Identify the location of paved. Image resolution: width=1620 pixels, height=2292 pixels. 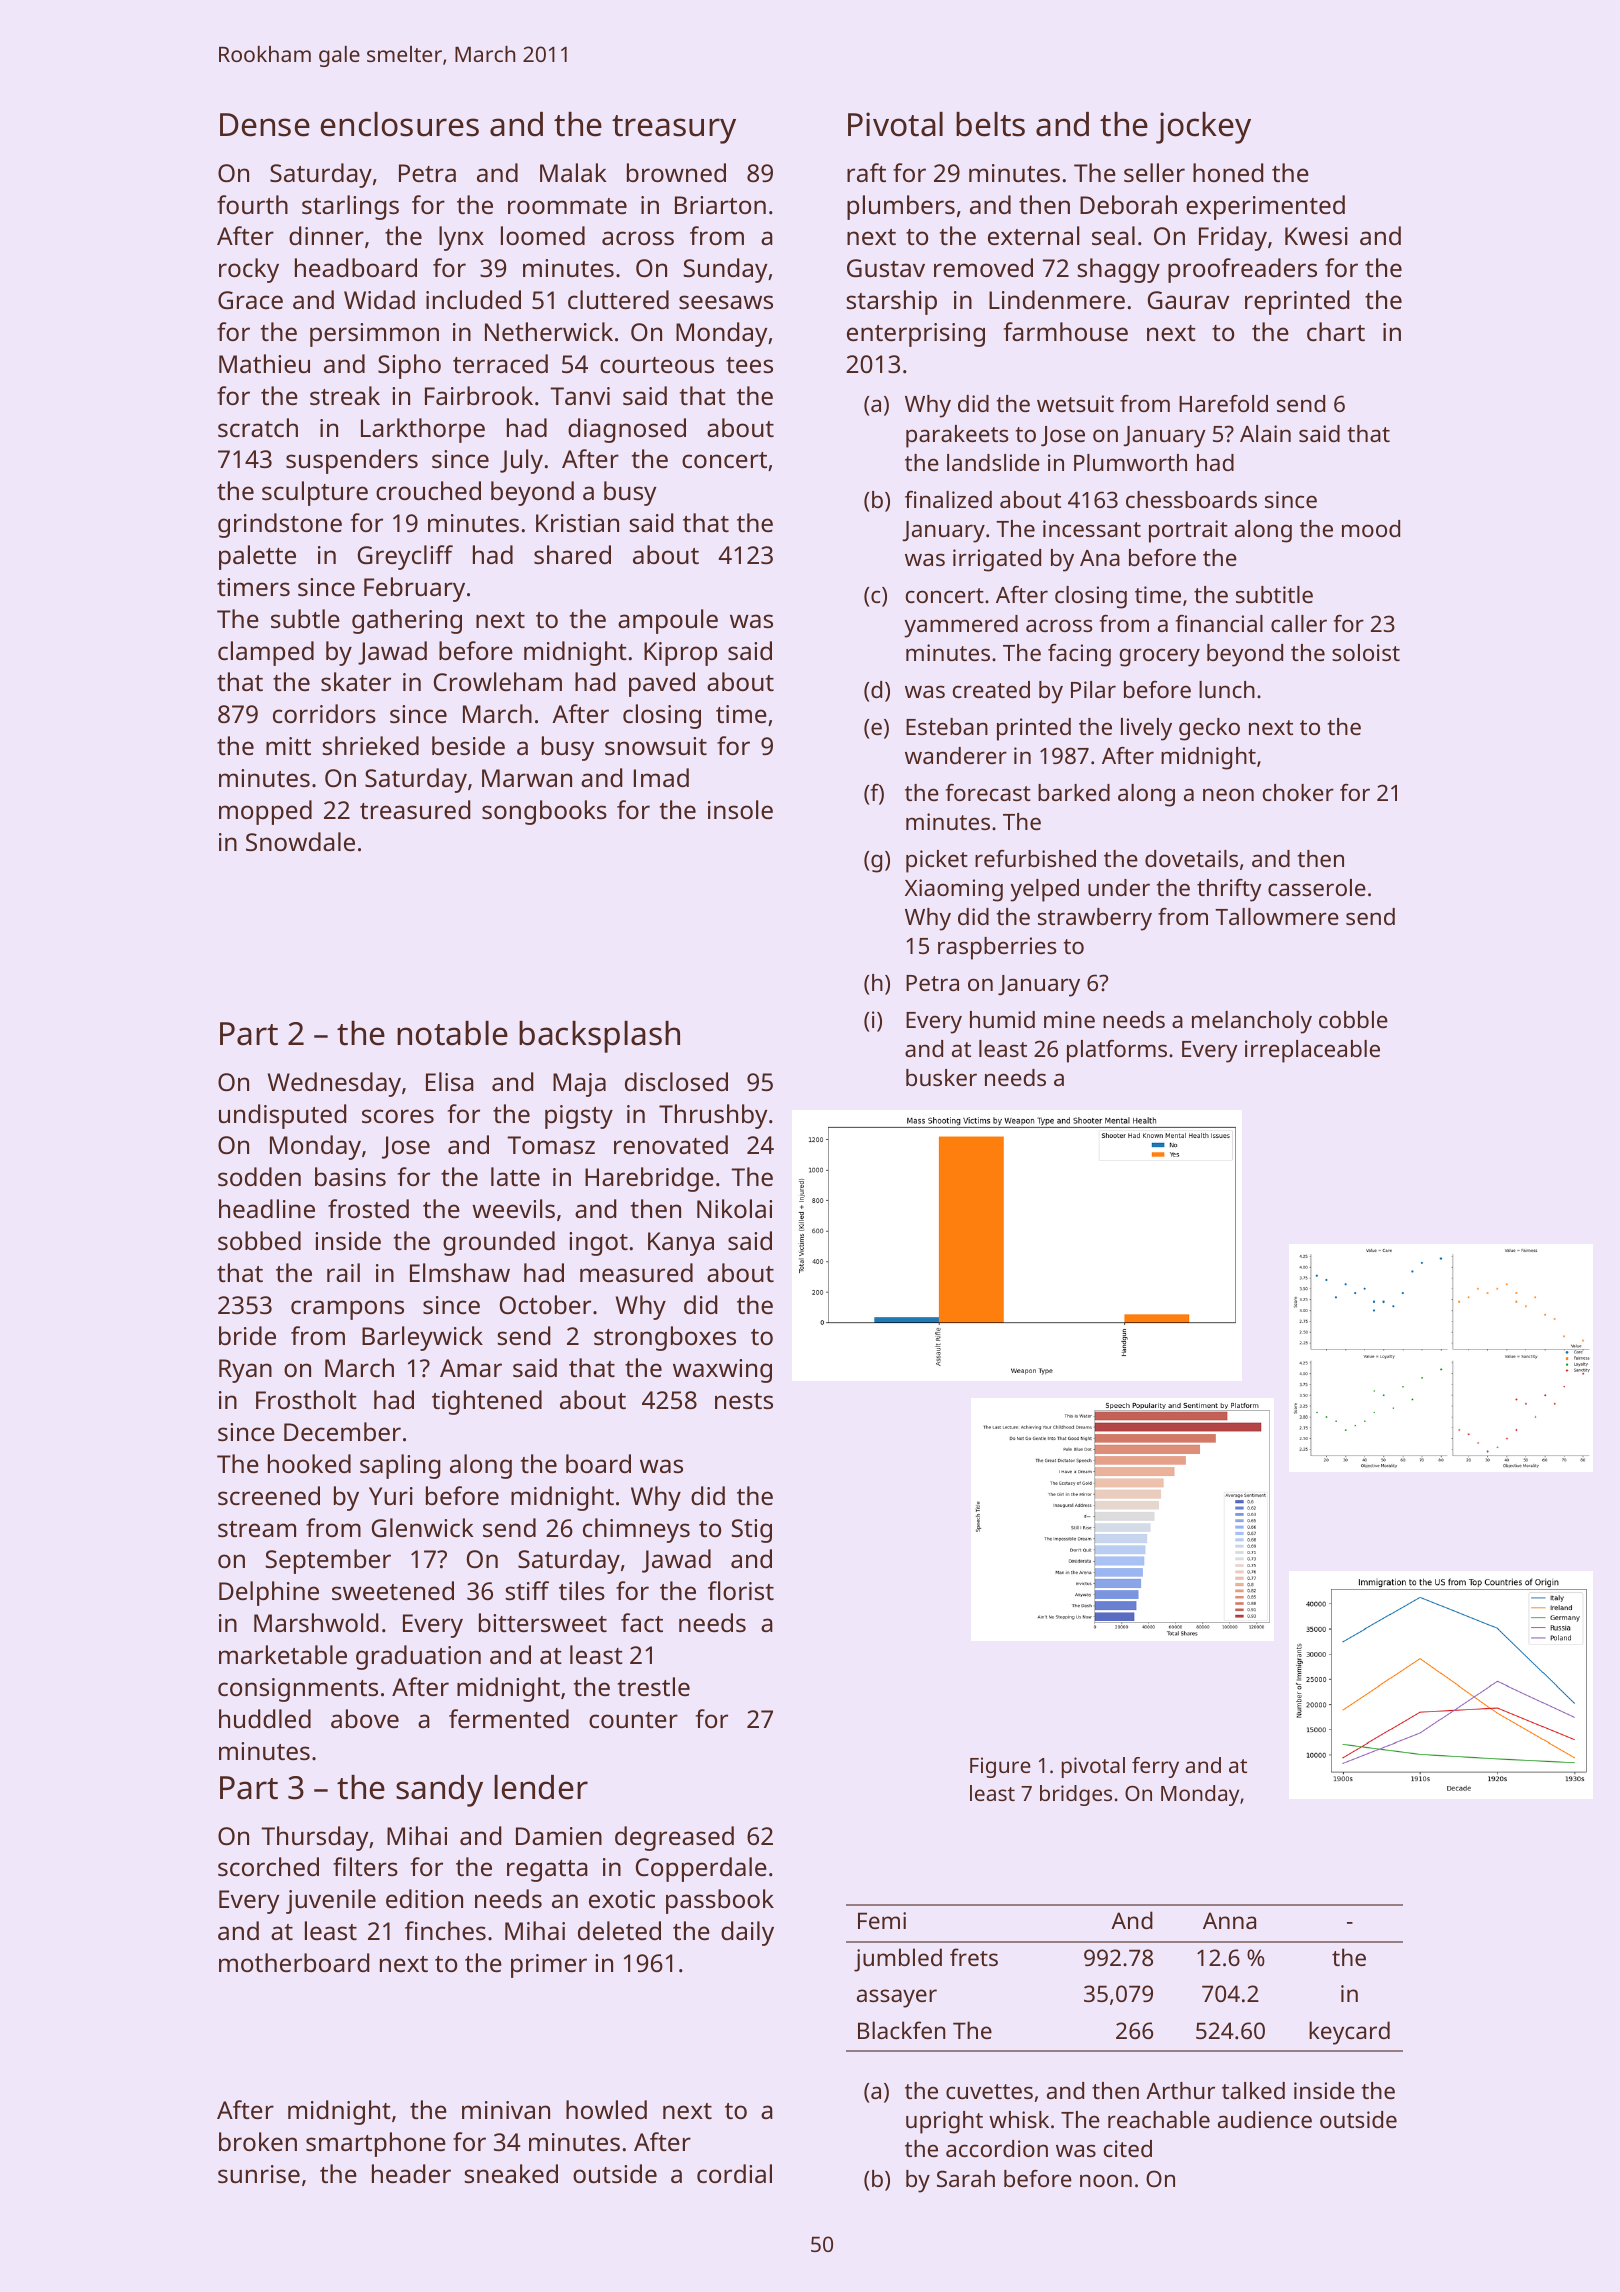
(662, 684).
